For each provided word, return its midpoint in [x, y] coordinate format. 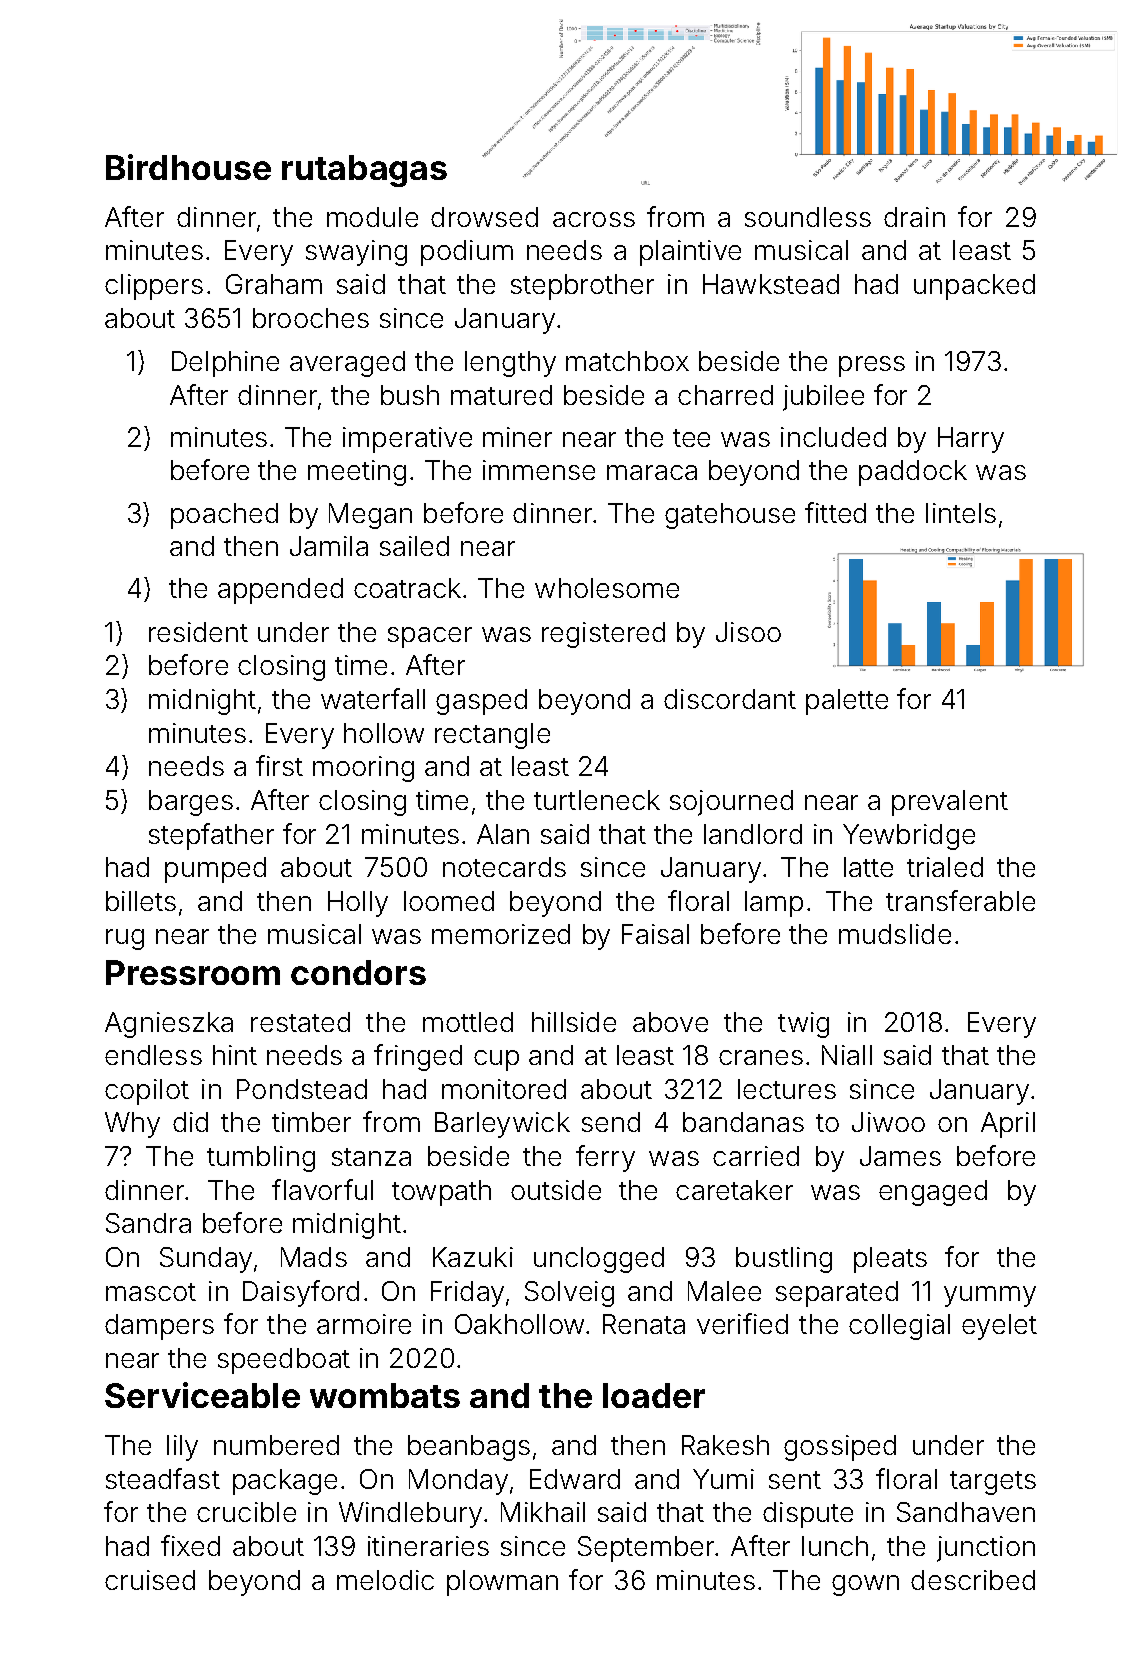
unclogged [599, 1260]
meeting [357, 473]
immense [539, 470]
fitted [835, 512]
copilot [147, 1092]
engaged [933, 1193]
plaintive [690, 253]
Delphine [225, 364]
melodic [385, 1580]
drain [914, 217]
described [973, 1580]
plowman [502, 1583]
